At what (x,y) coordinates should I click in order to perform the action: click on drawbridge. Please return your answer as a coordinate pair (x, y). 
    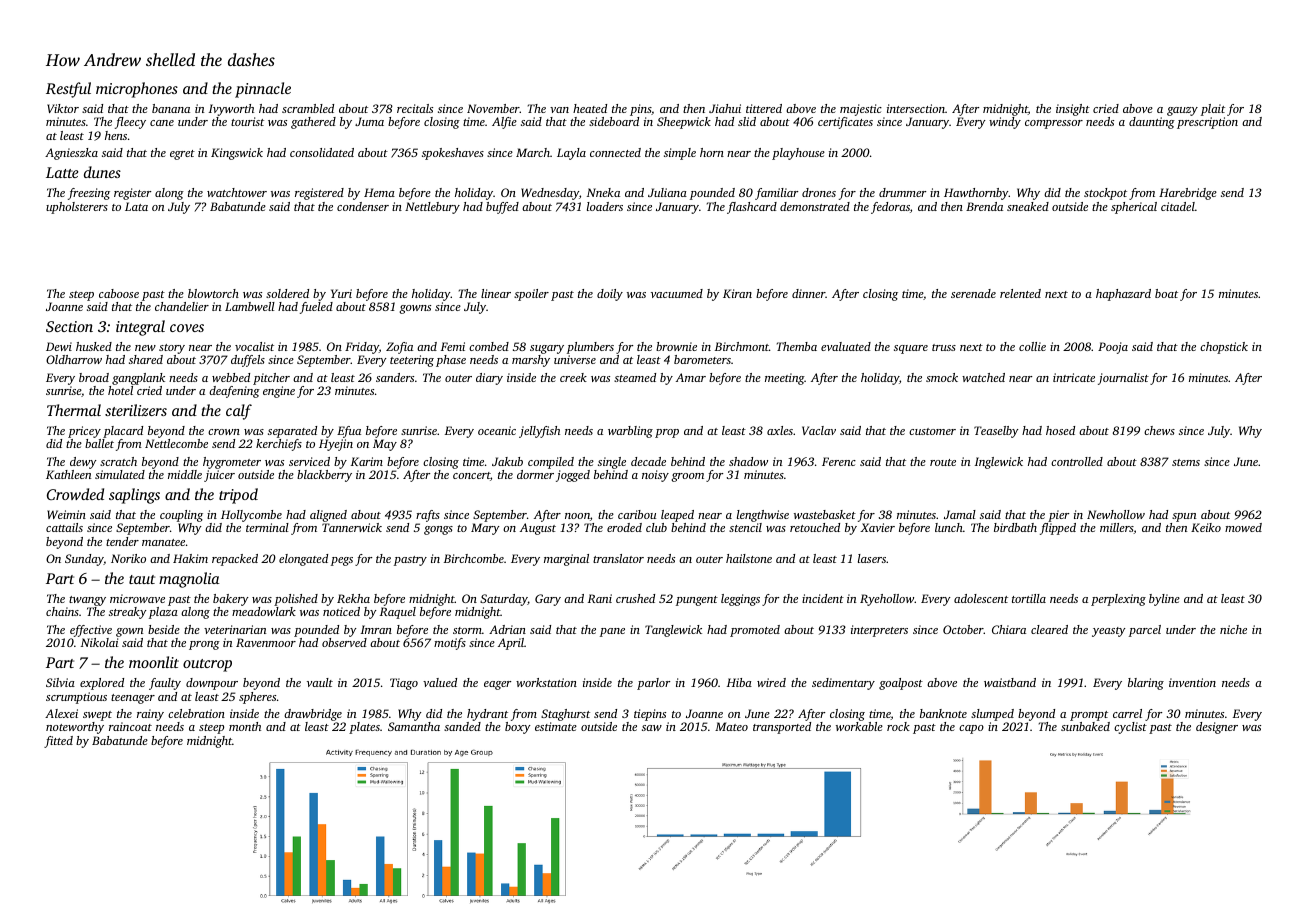
    Looking at the image, I should click on (313, 715).
